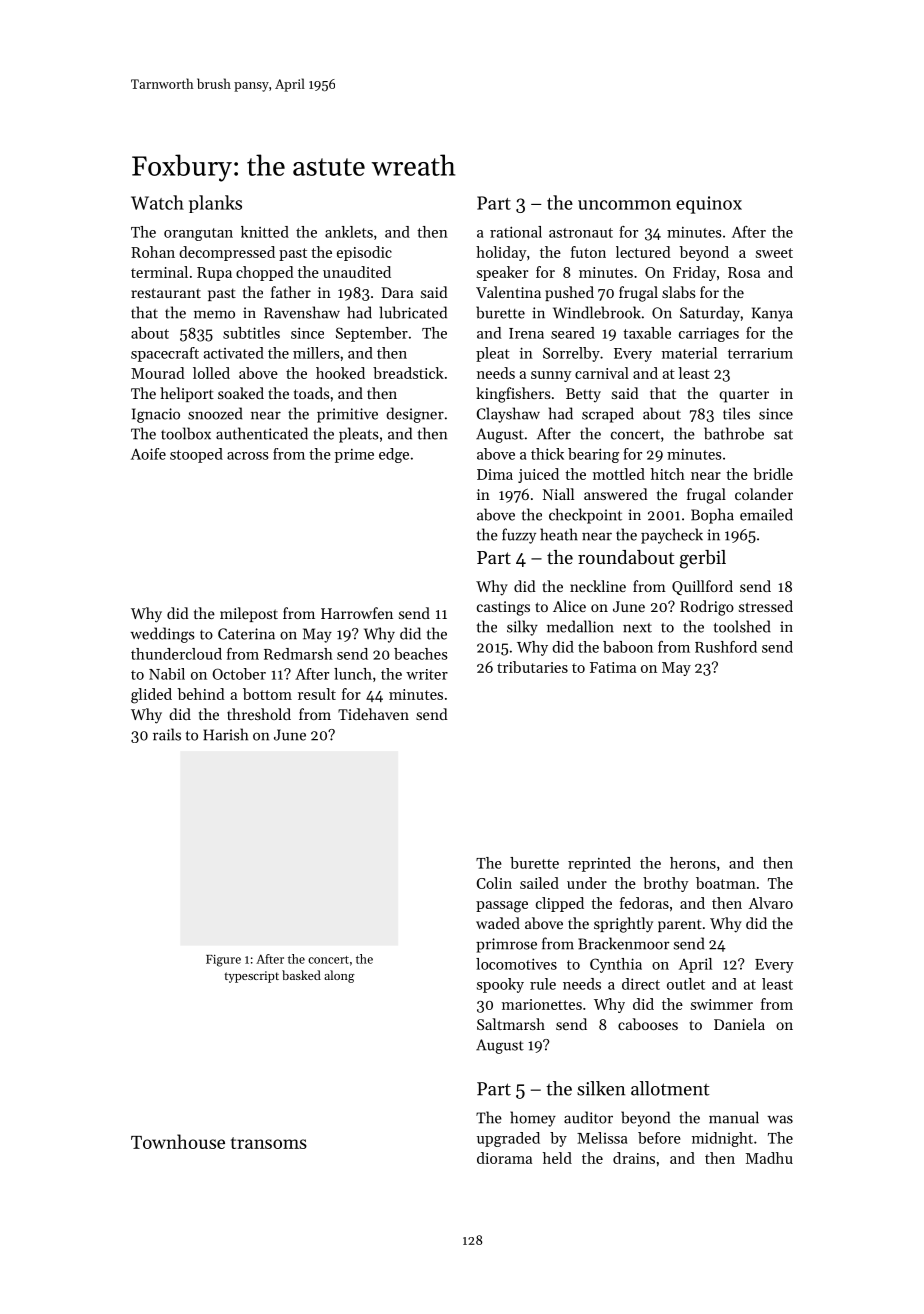  I want to click on Fatima, so click(613, 667).
